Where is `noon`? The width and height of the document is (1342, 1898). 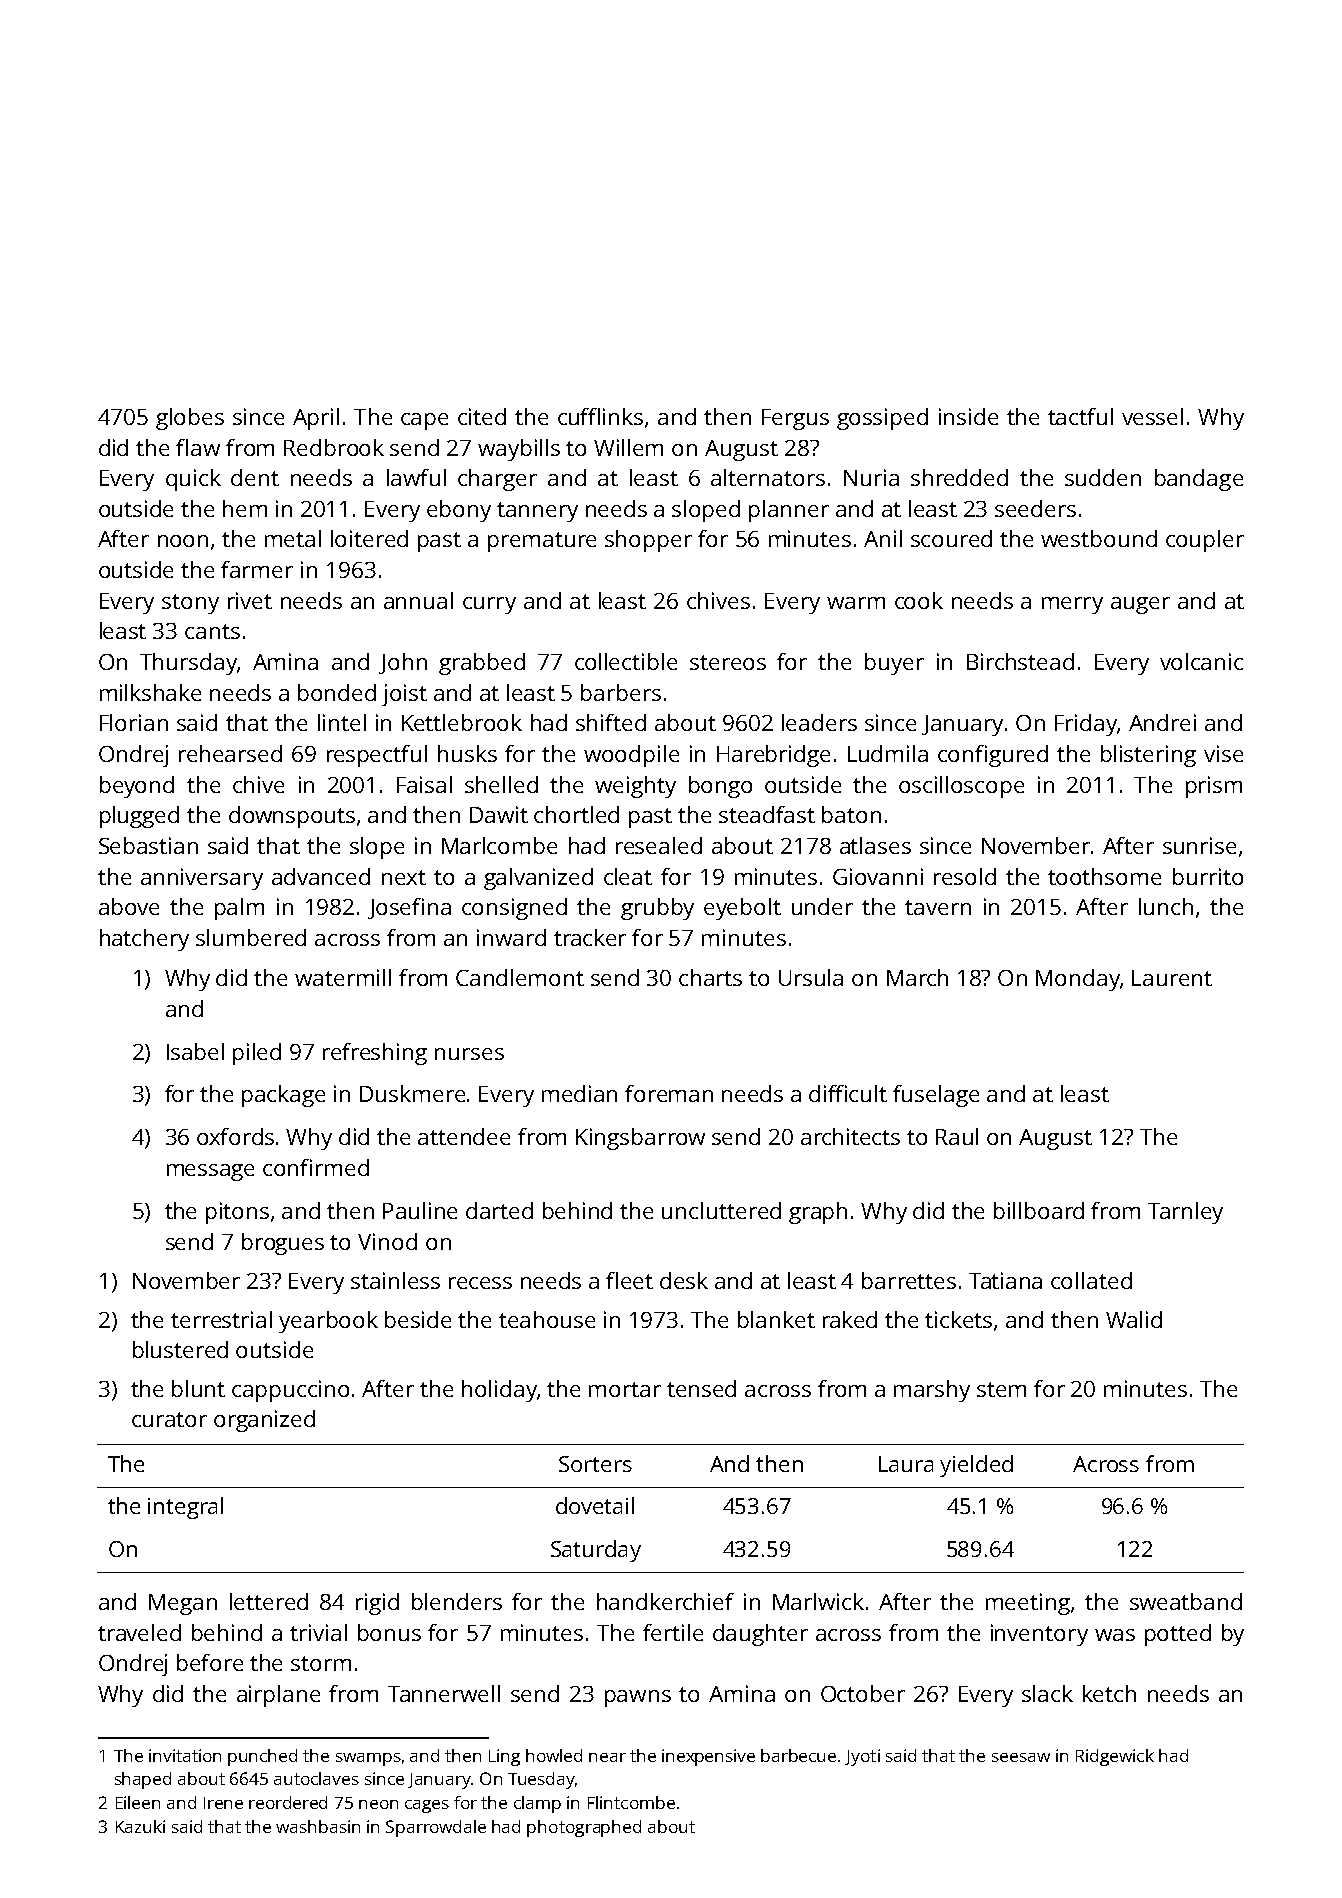
noon is located at coordinates (183, 541).
